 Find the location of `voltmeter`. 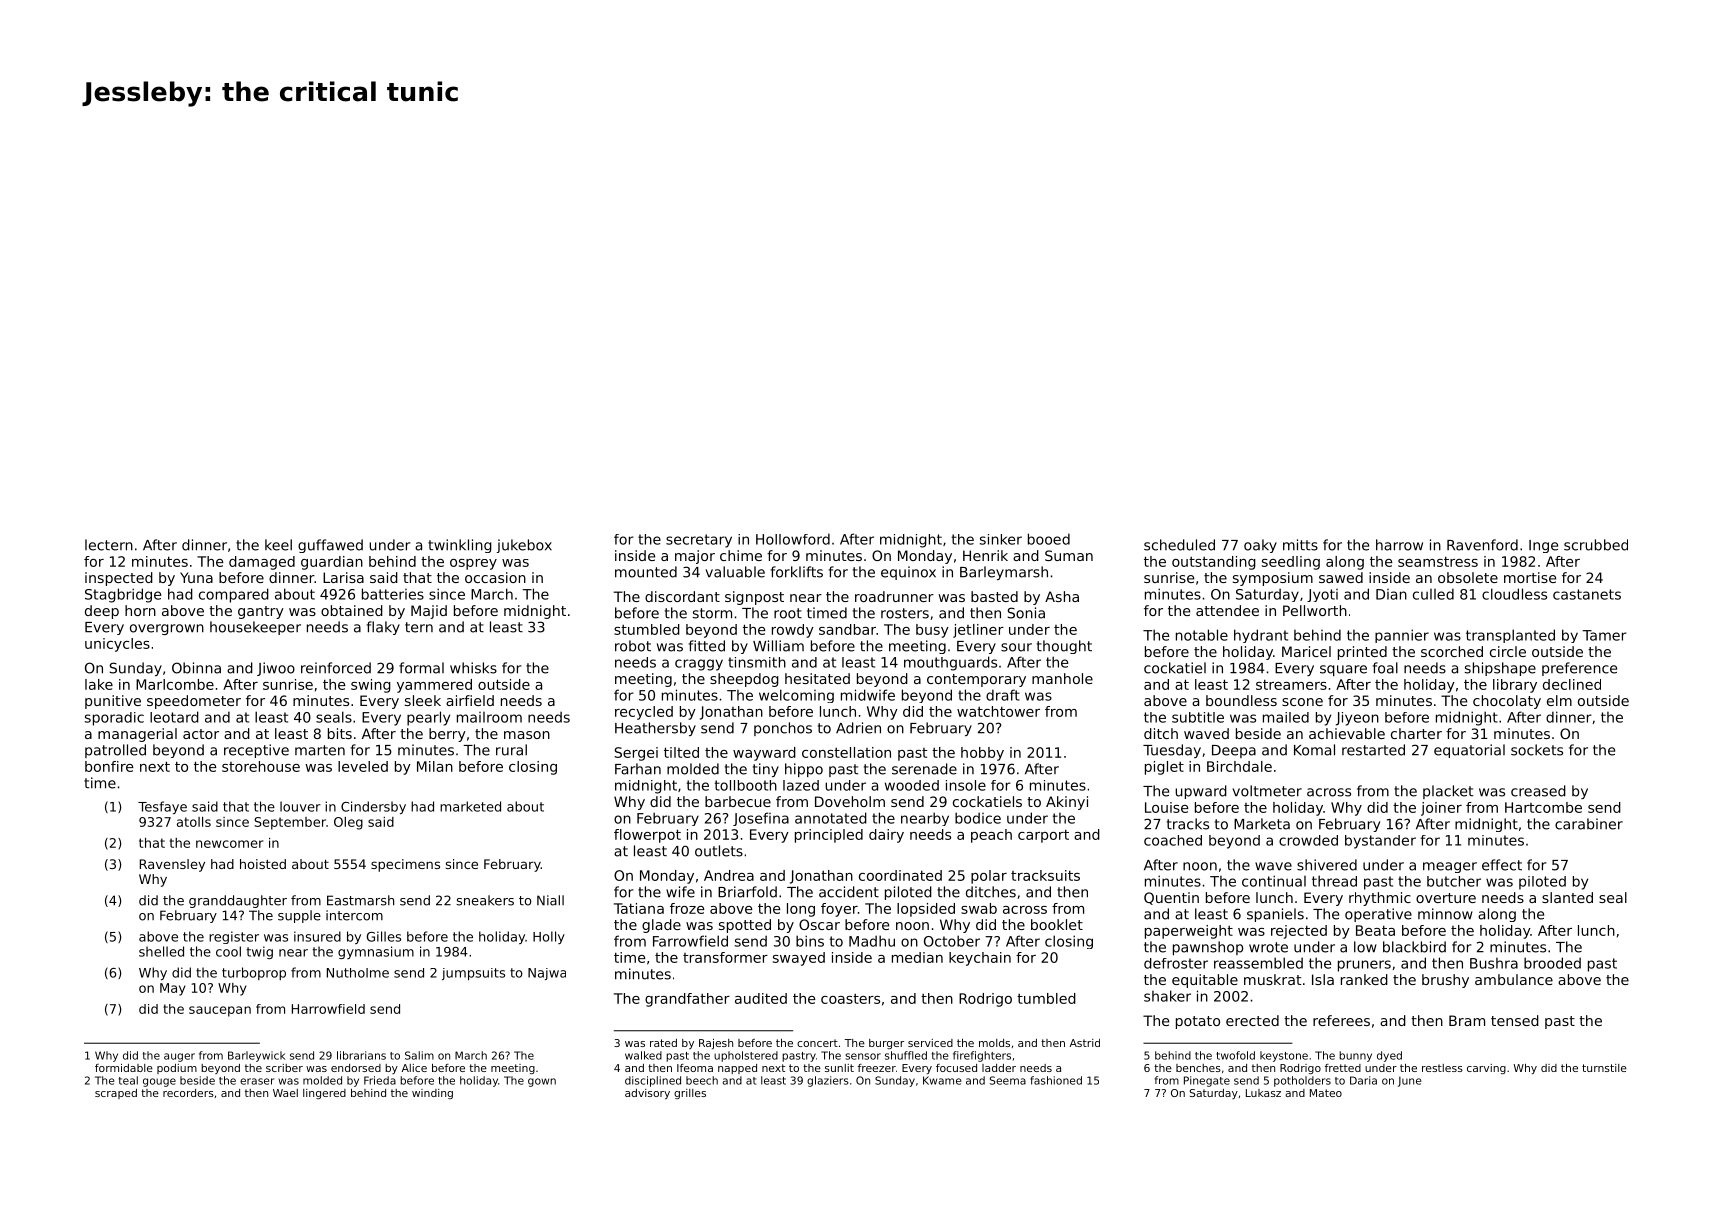

voltmeter is located at coordinates (1267, 791).
